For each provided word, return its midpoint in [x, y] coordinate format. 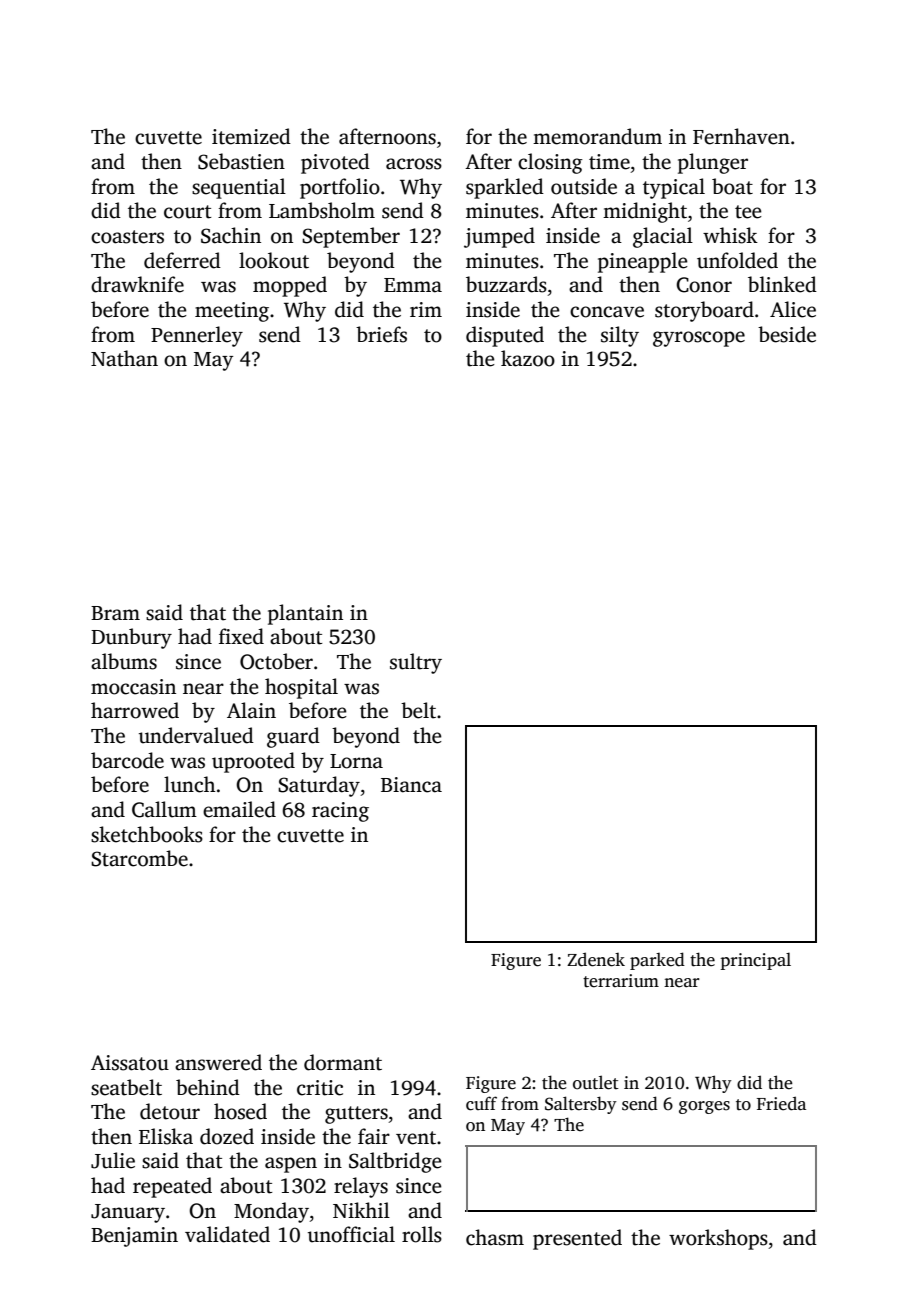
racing [340, 812]
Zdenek [596, 959]
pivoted [335, 163]
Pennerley [197, 336]
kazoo [528, 358]
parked [657, 961]
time [609, 162]
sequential [239, 188]
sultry [416, 663]
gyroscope [699, 339]
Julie [113, 1160]
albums [124, 661]
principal [755, 961]
